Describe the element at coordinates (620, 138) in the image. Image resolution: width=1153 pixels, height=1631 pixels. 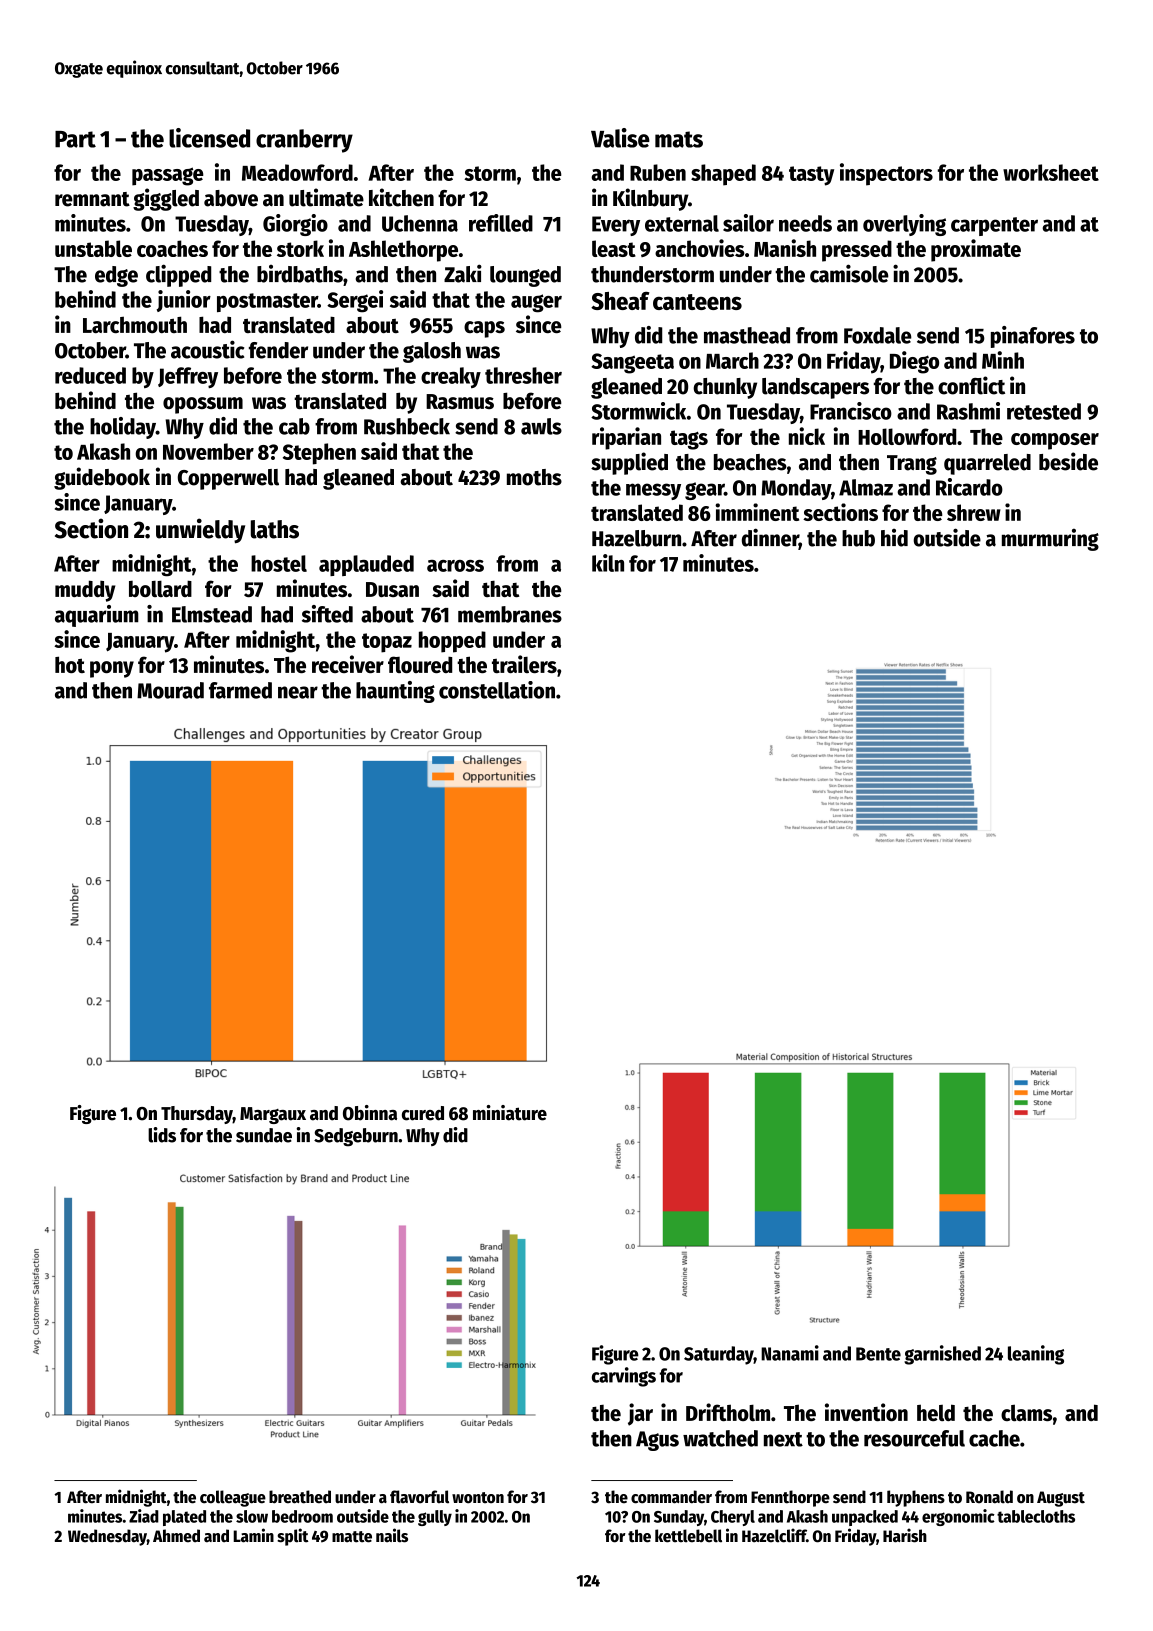
I see `Valise` at that location.
